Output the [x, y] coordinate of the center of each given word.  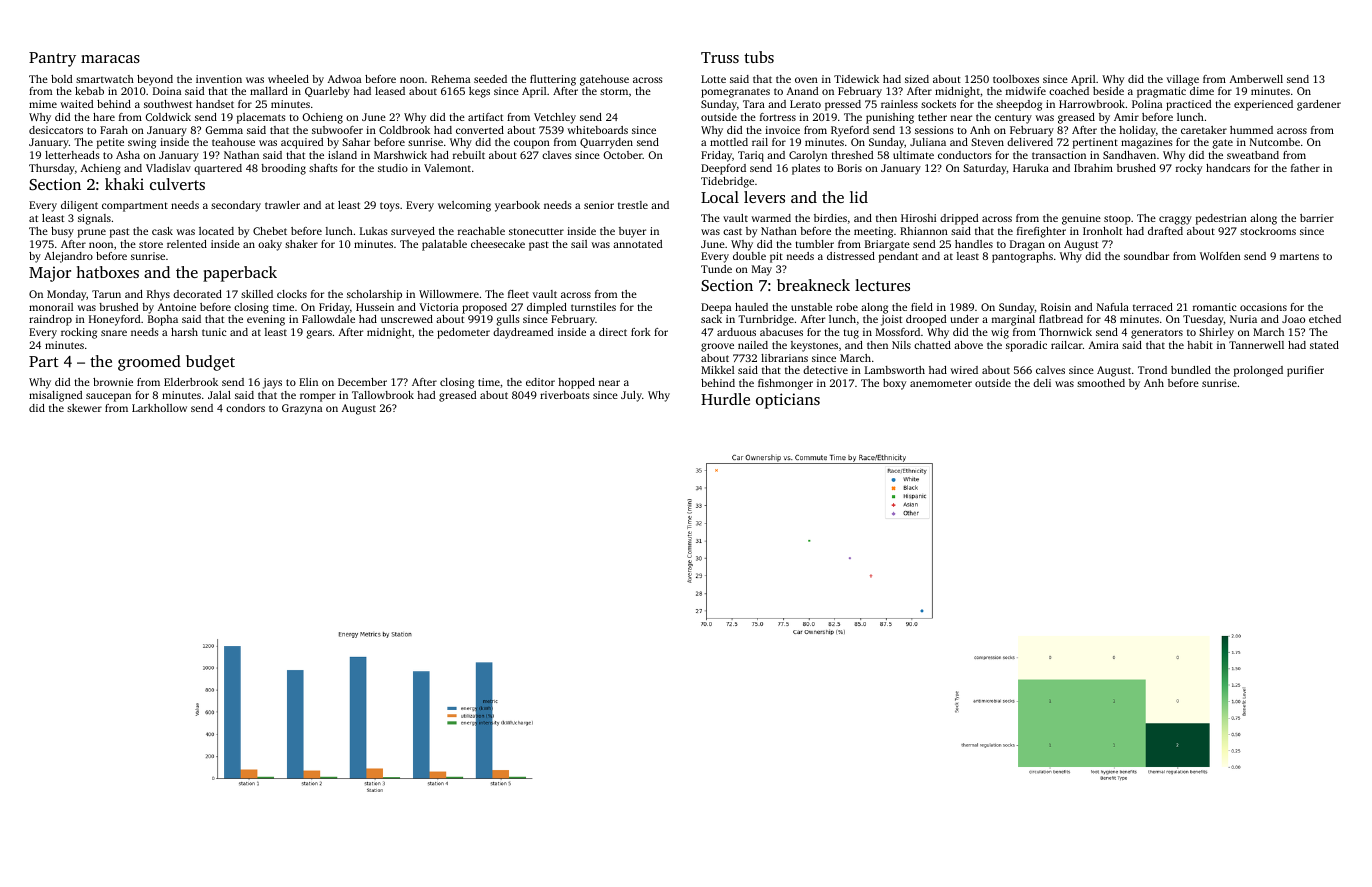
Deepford [723, 169]
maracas [110, 59]
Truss [720, 57]
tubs [759, 57]
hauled [751, 307]
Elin [308, 382]
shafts [323, 168]
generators [1157, 334]
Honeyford [115, 320]
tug [851, 334]
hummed [1251, 130]
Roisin [1056, 307]
